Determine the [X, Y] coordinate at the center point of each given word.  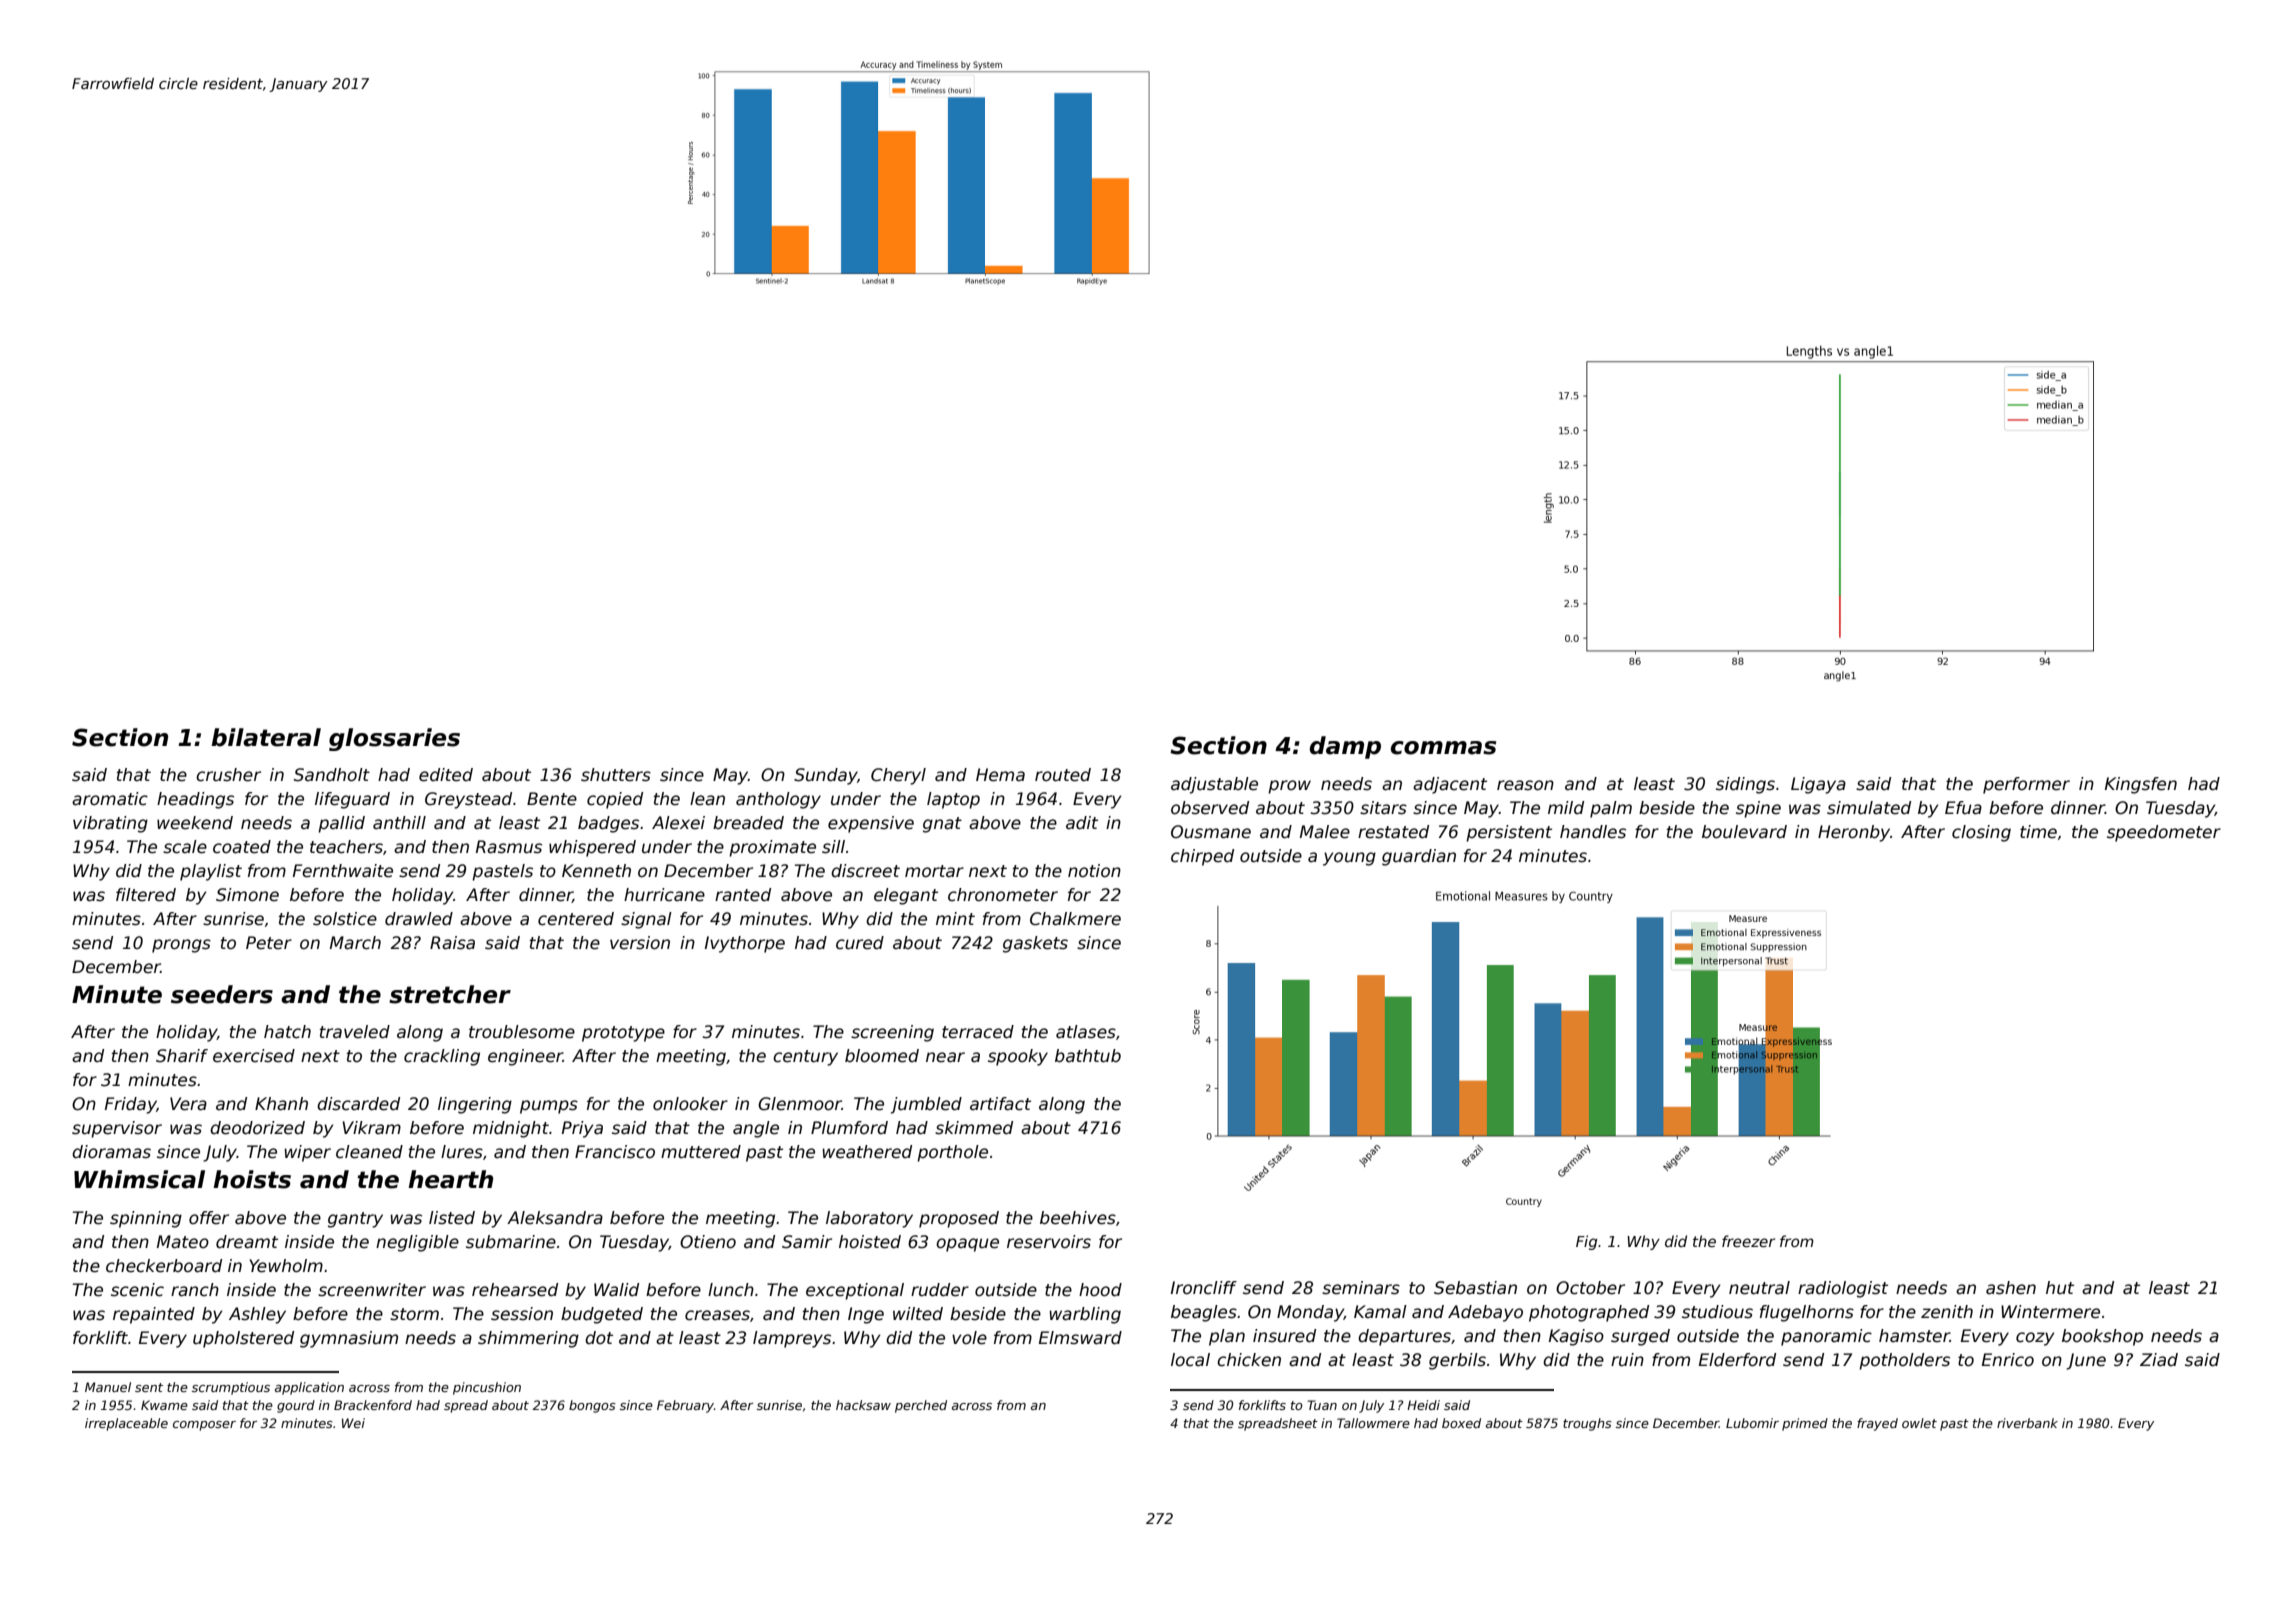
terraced [978, 1032]
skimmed [974, 1128]
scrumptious [231, 1388]
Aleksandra [555, 1218]
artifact [1000, 1104]
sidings [1745, 785]
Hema [1000, 775]
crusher [228, 775]
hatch [287, 1032]
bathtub [1088, 1056]
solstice [345, 919]
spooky [1018, 1057]
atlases [1086, 1032]
